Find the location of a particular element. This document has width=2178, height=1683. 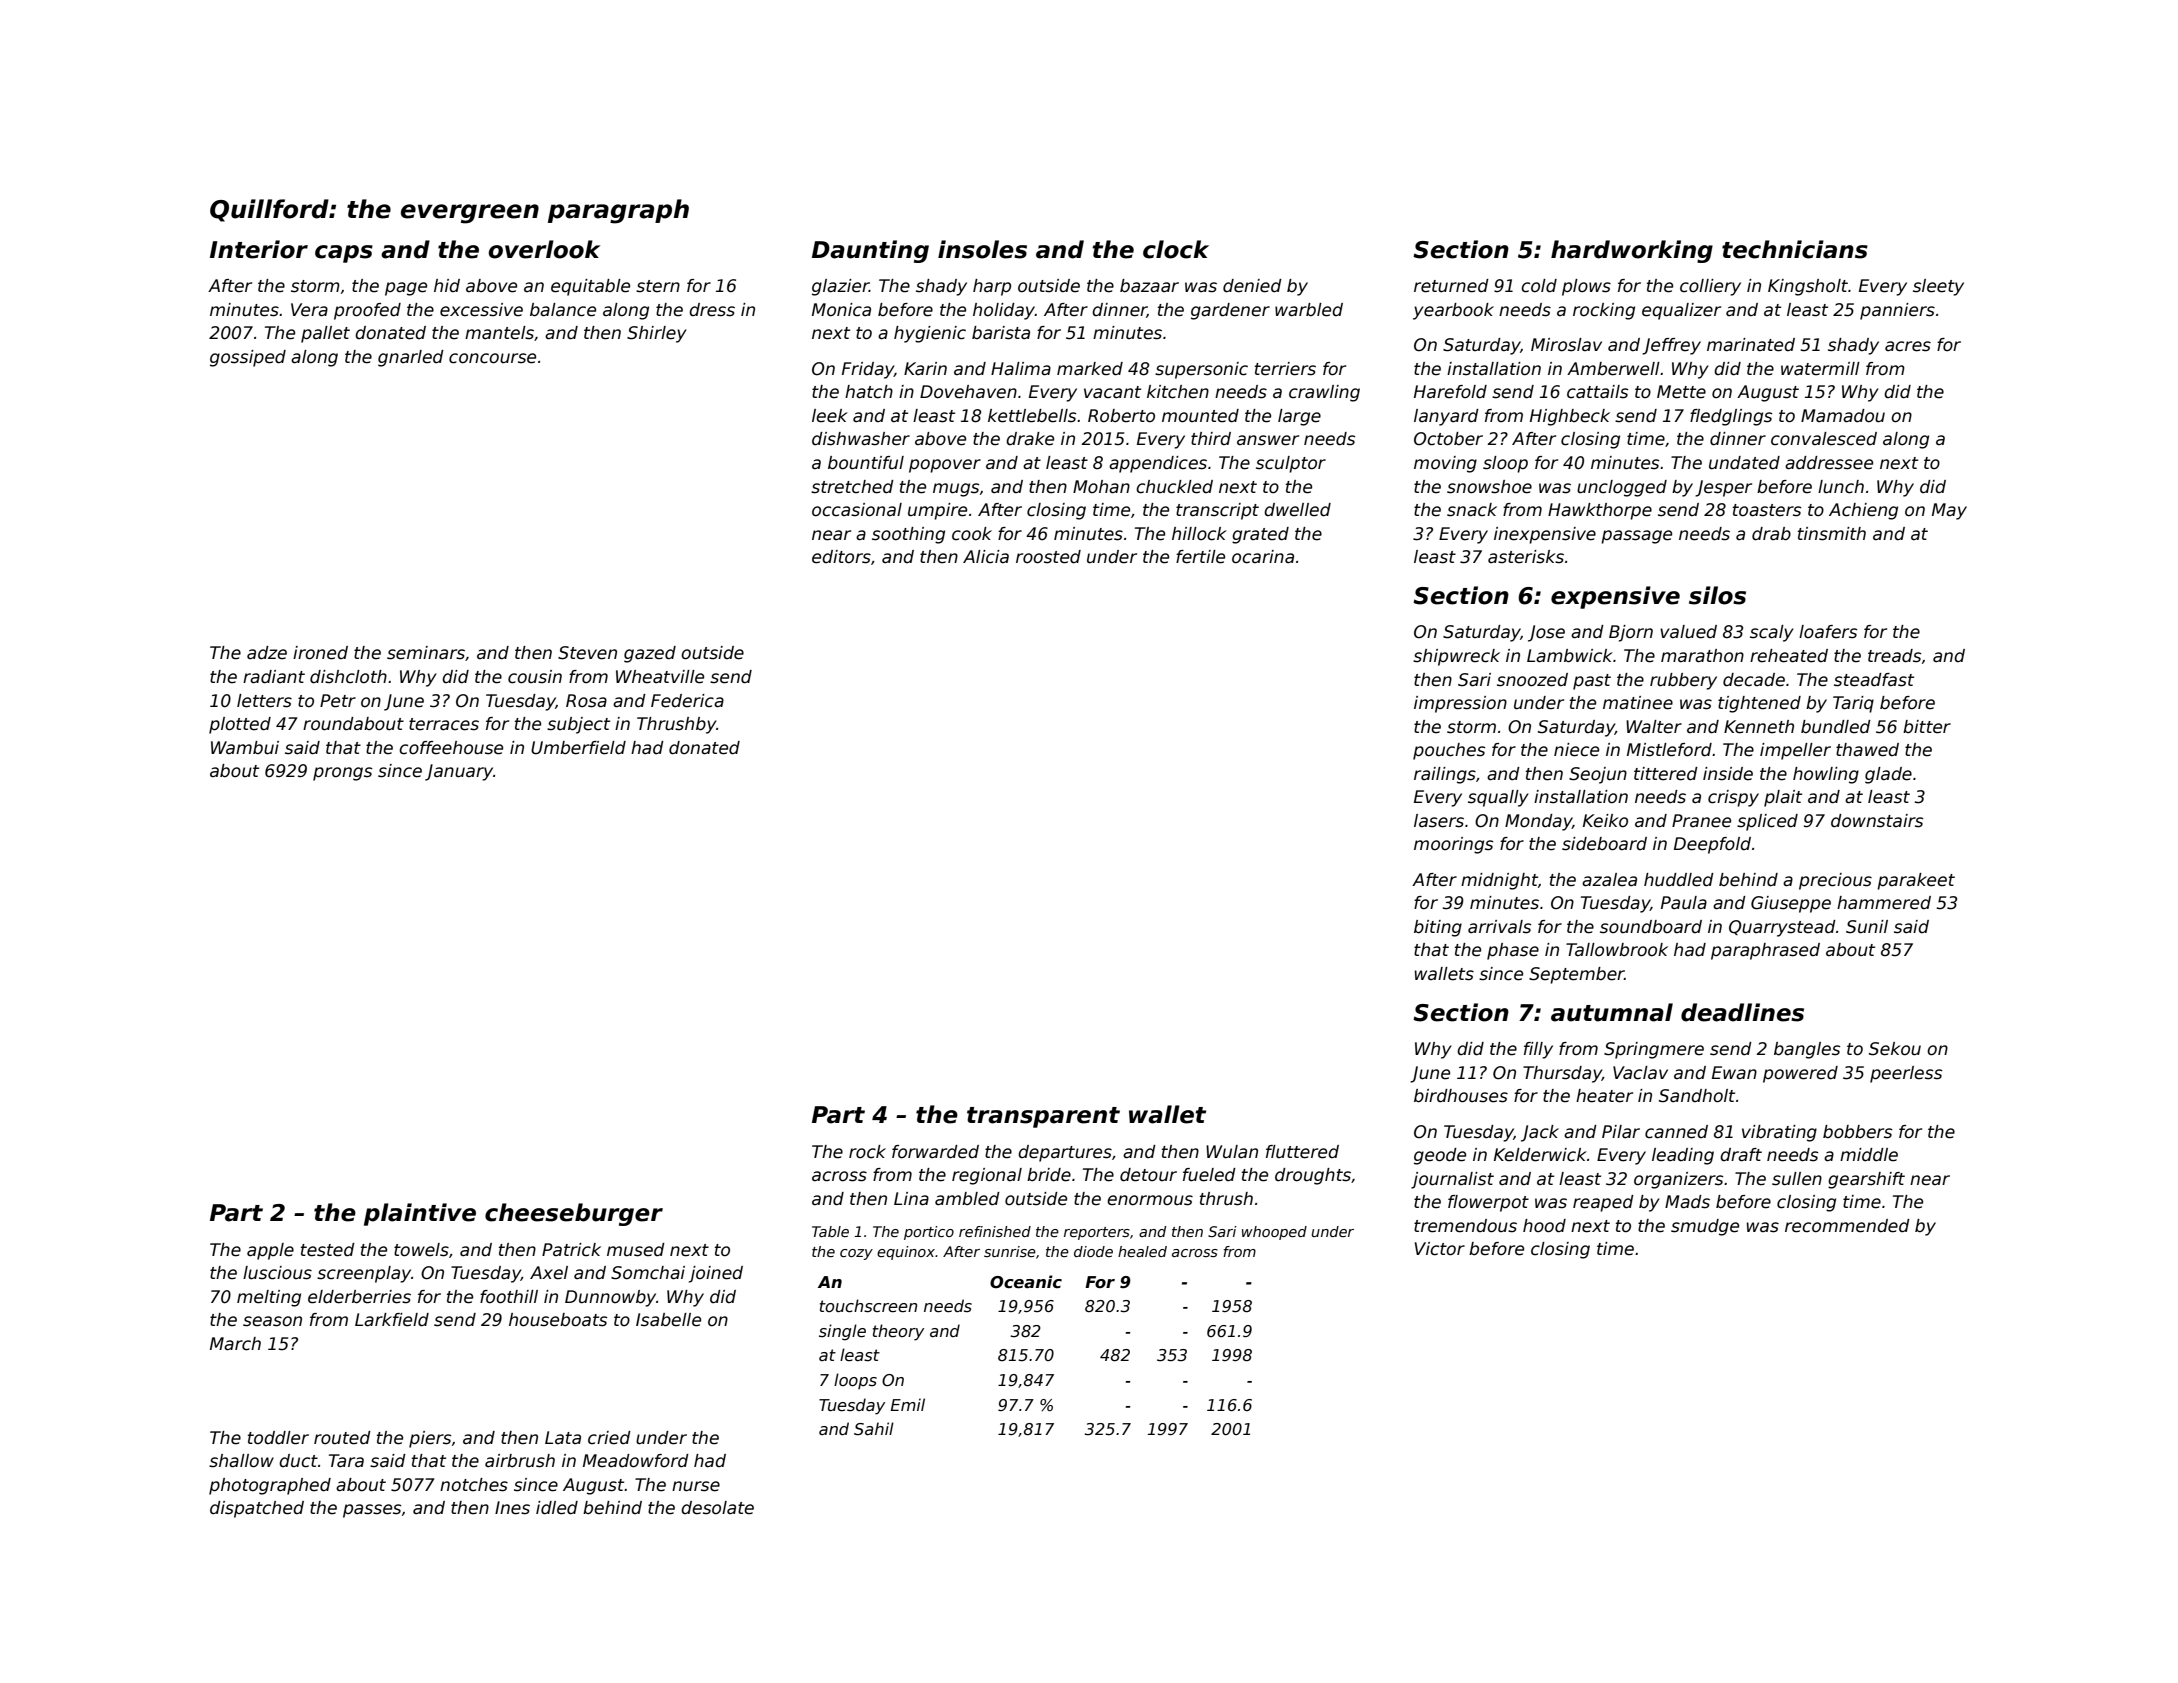

fledglings is located at coordinates (1731, 417).
